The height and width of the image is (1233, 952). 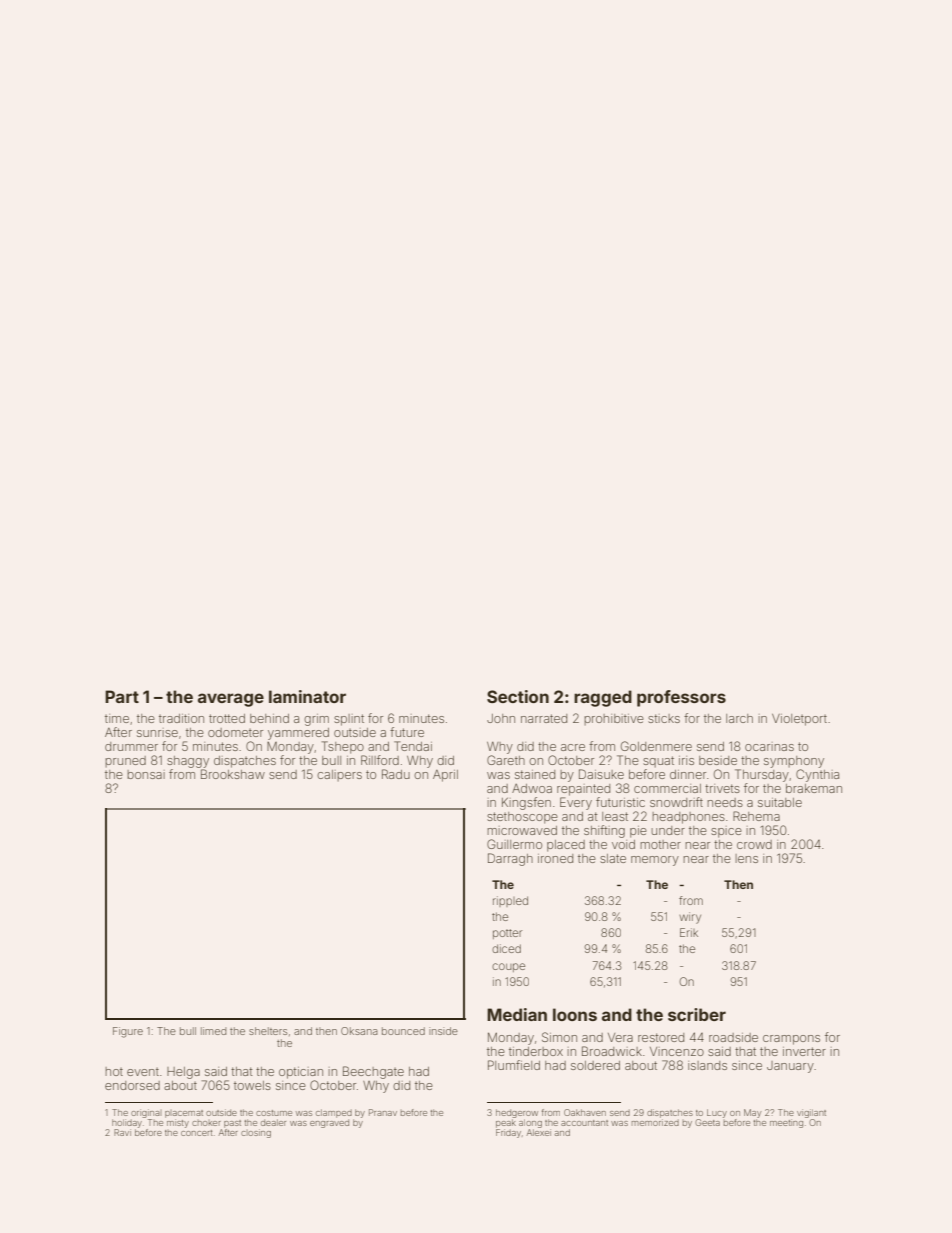 I want to click on Section, so click(x=518, y=696).
